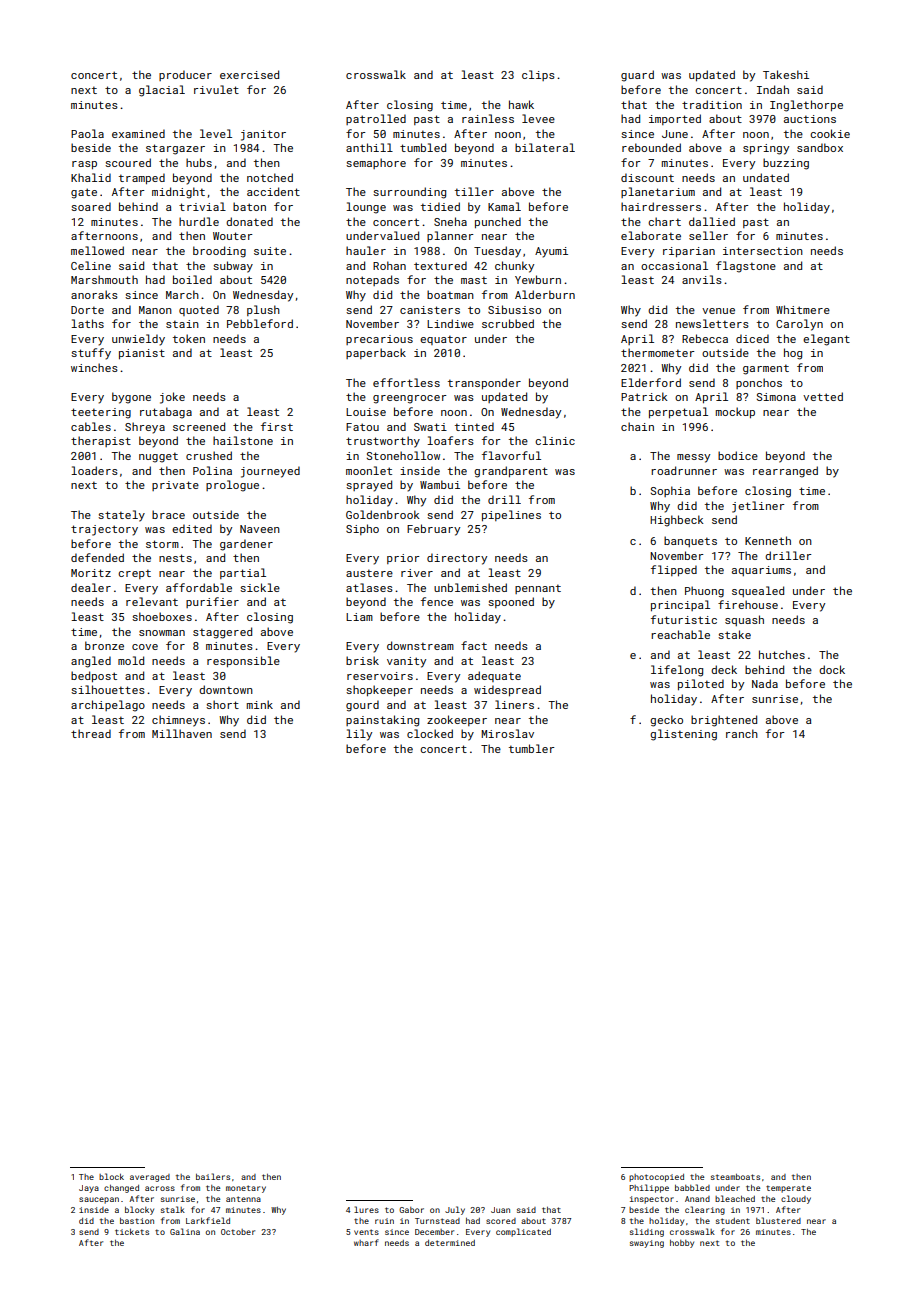  Describe the element at coordinates (376, 119) in the document. I see `patrolled` at that location.
